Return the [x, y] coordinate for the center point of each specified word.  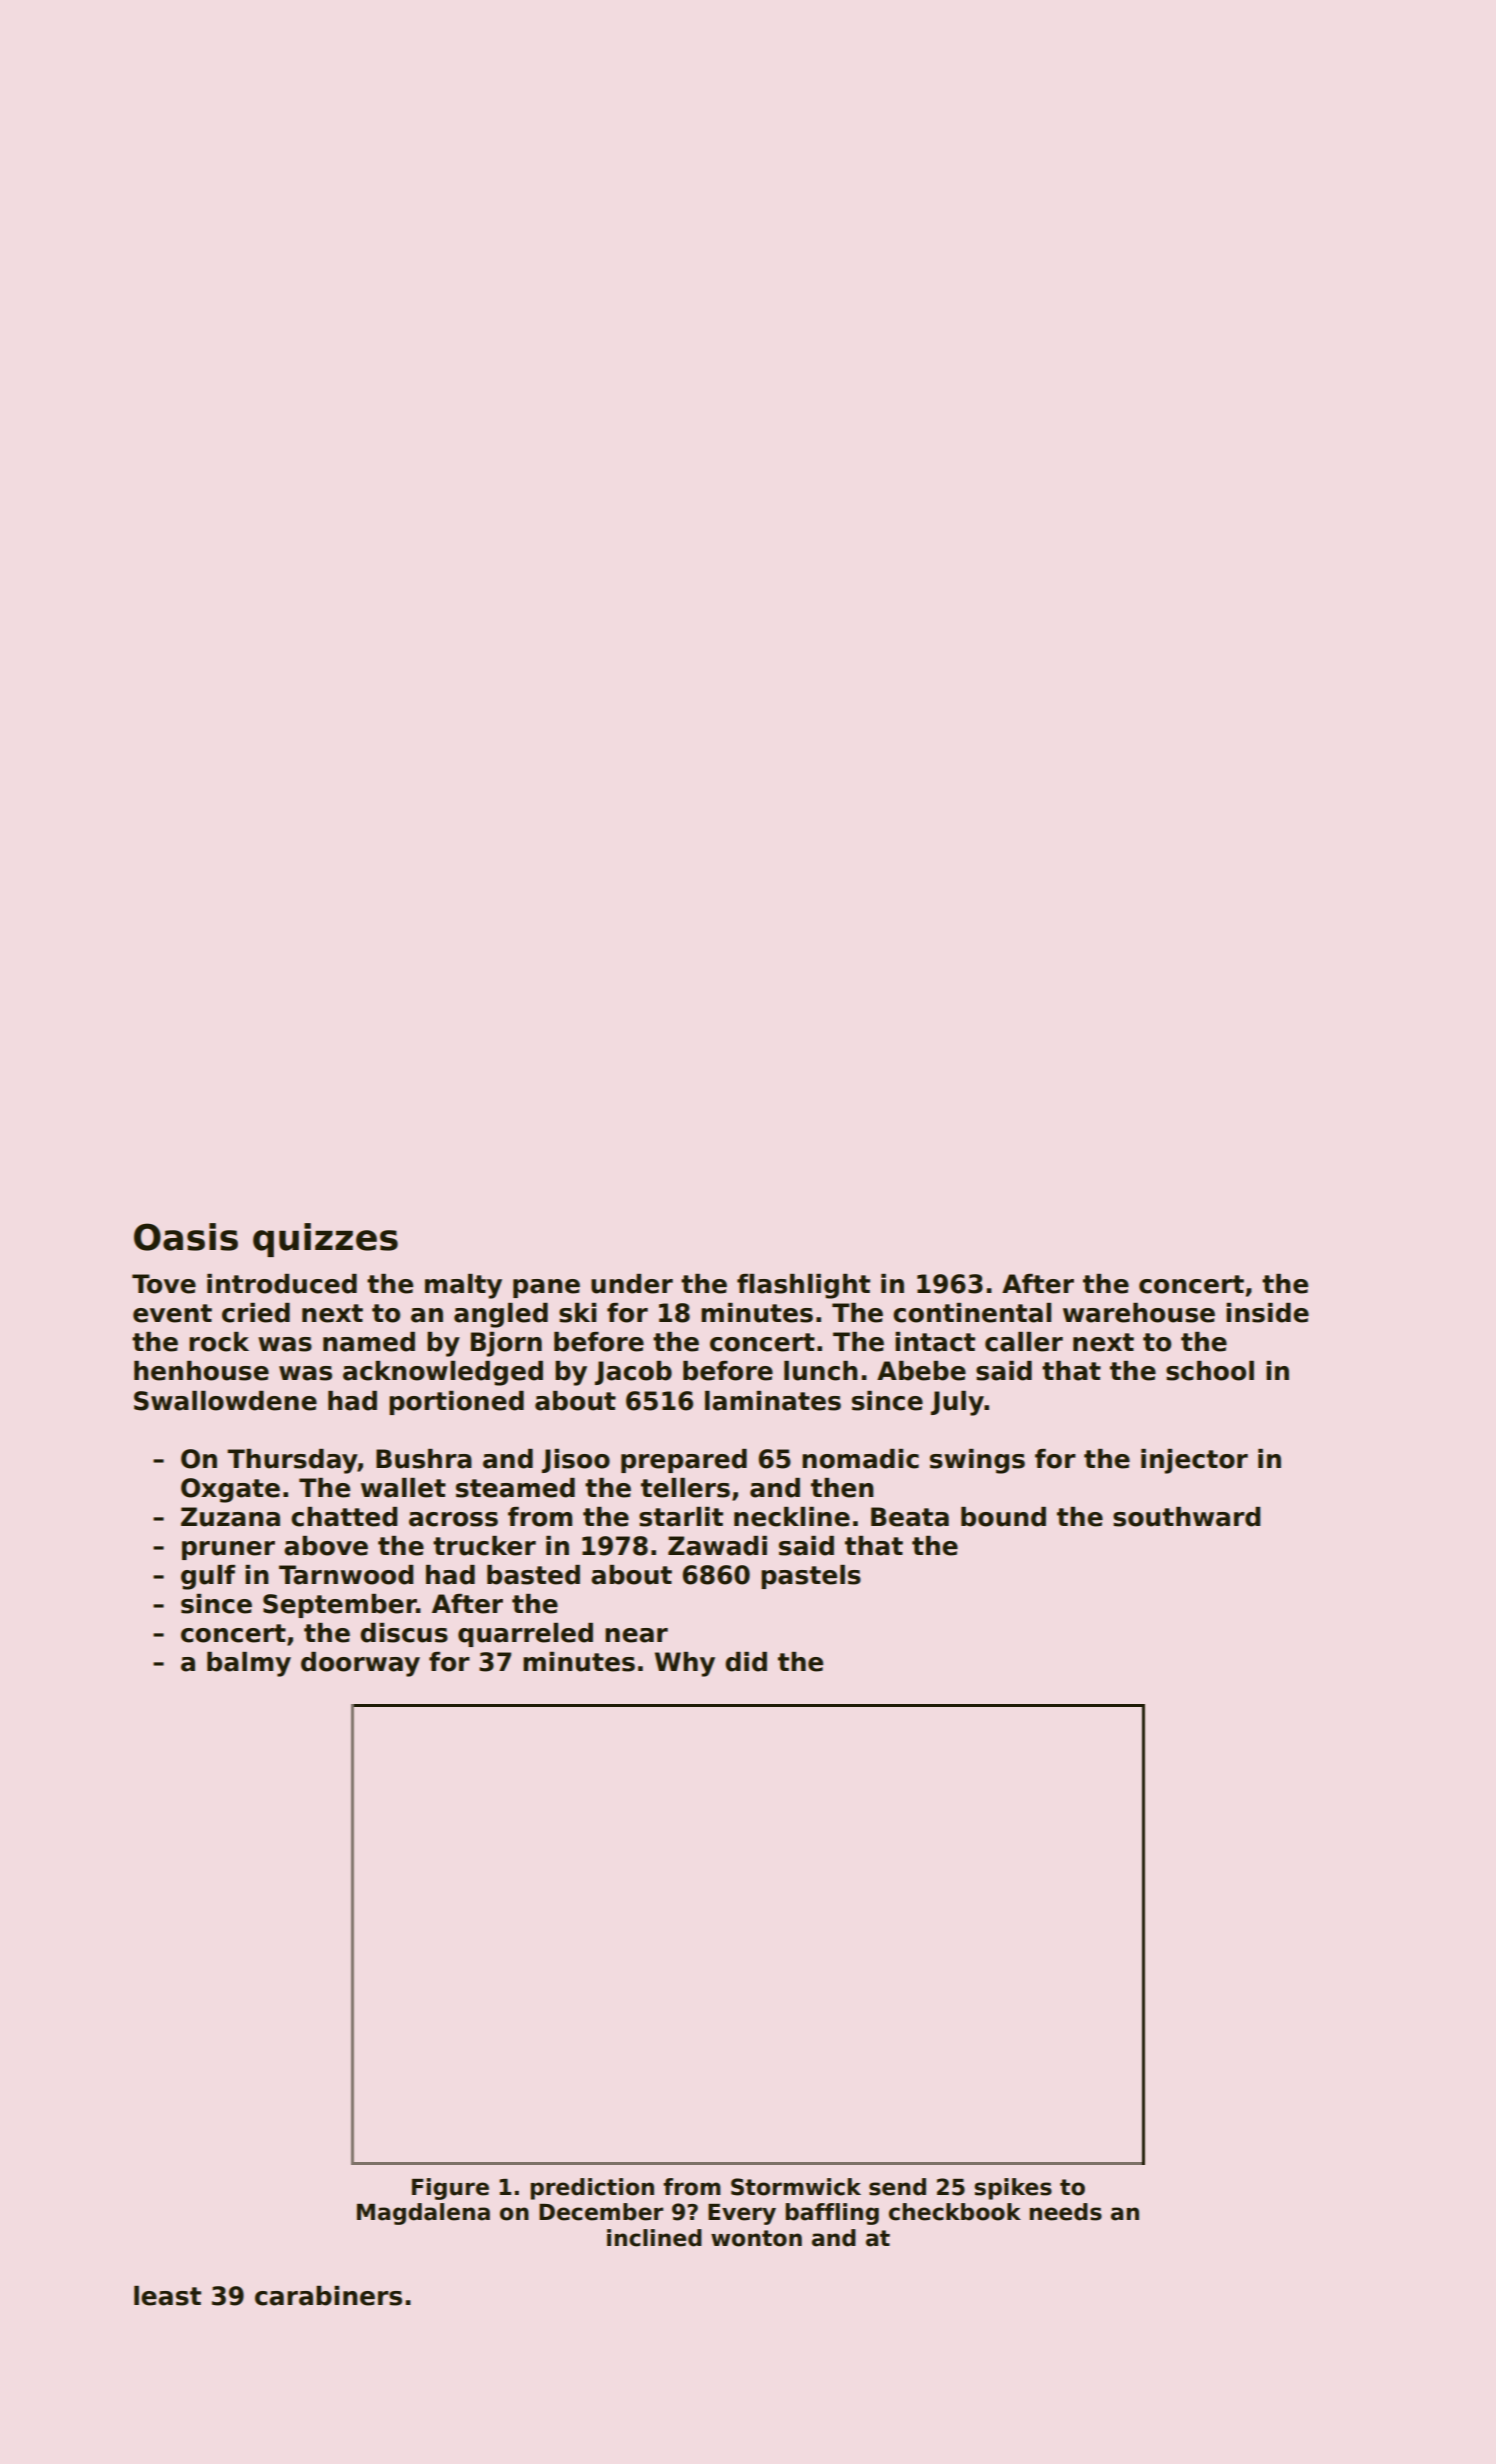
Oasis [186, 1237]
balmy [249, 1664]
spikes [1013, 2189]
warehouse [1139, 1313]
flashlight [803, 1286]
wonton [756, 2238]
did [746, 1662]
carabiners [328, 2296]
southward [1187, 1517]
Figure [450, 2189]
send [897, 2187]
